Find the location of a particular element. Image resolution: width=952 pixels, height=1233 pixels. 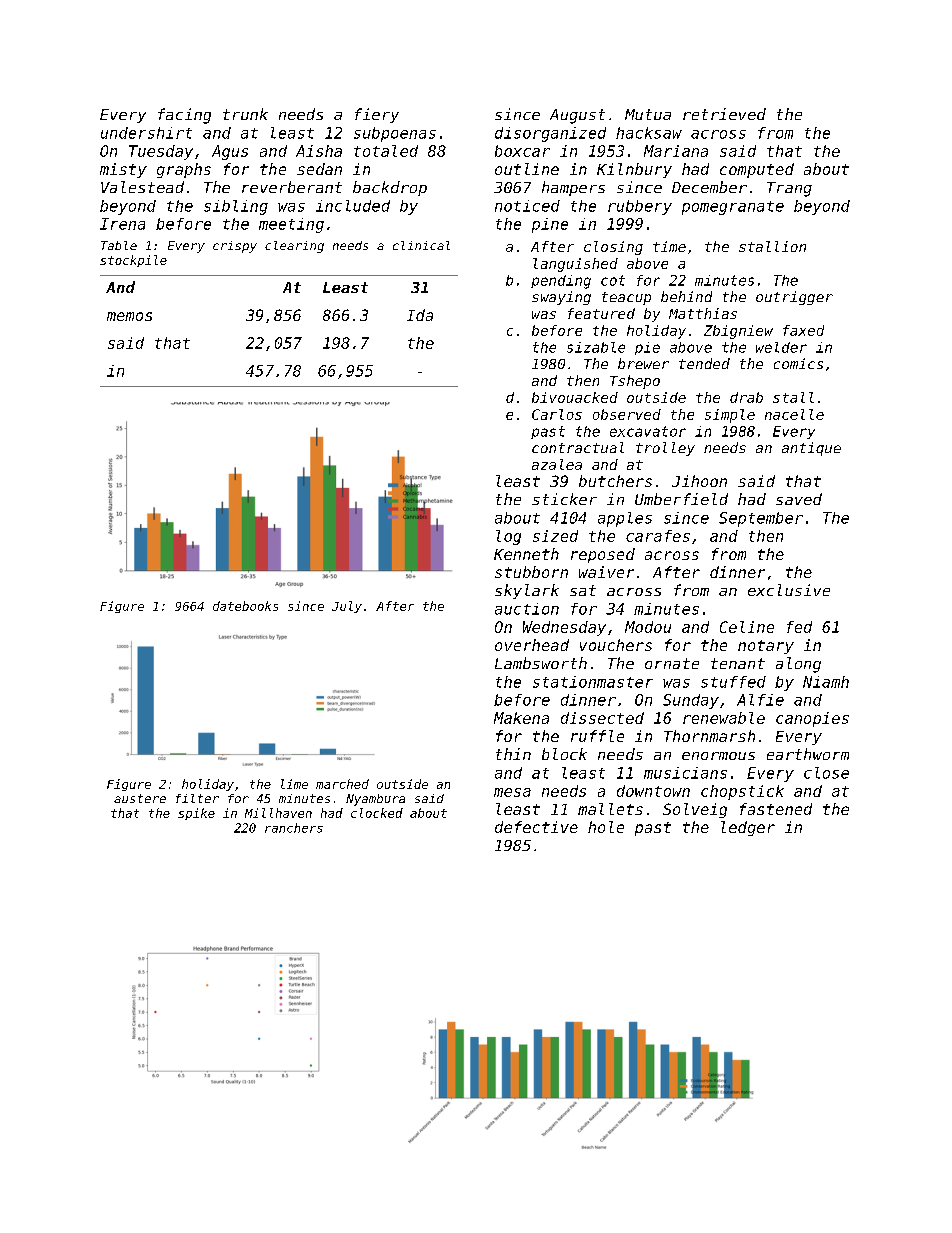

azalea is located at coordinates (557, 464).
